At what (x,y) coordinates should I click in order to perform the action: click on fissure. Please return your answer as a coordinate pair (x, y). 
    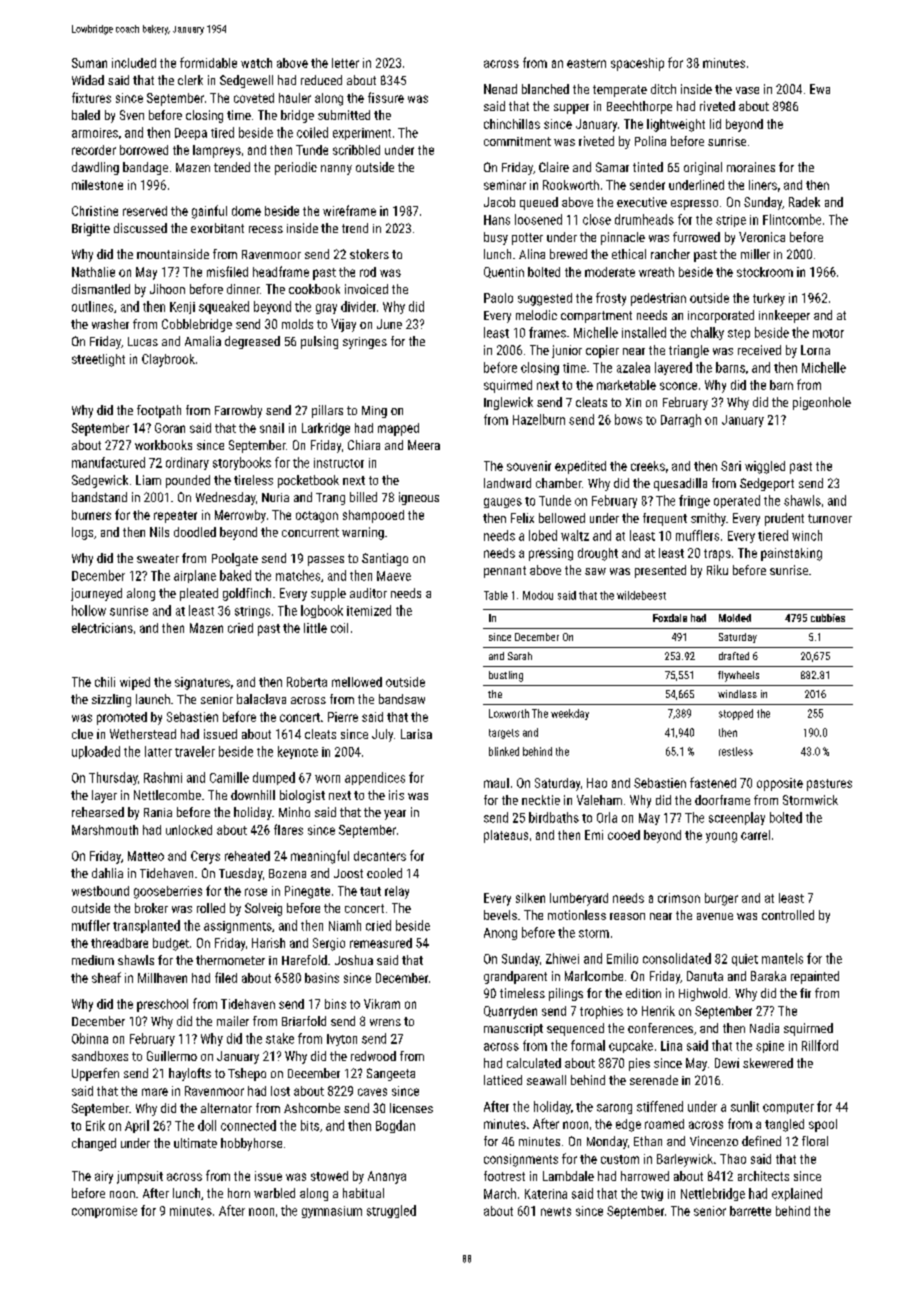
    Looking at the image, I should click on (386, 97).
